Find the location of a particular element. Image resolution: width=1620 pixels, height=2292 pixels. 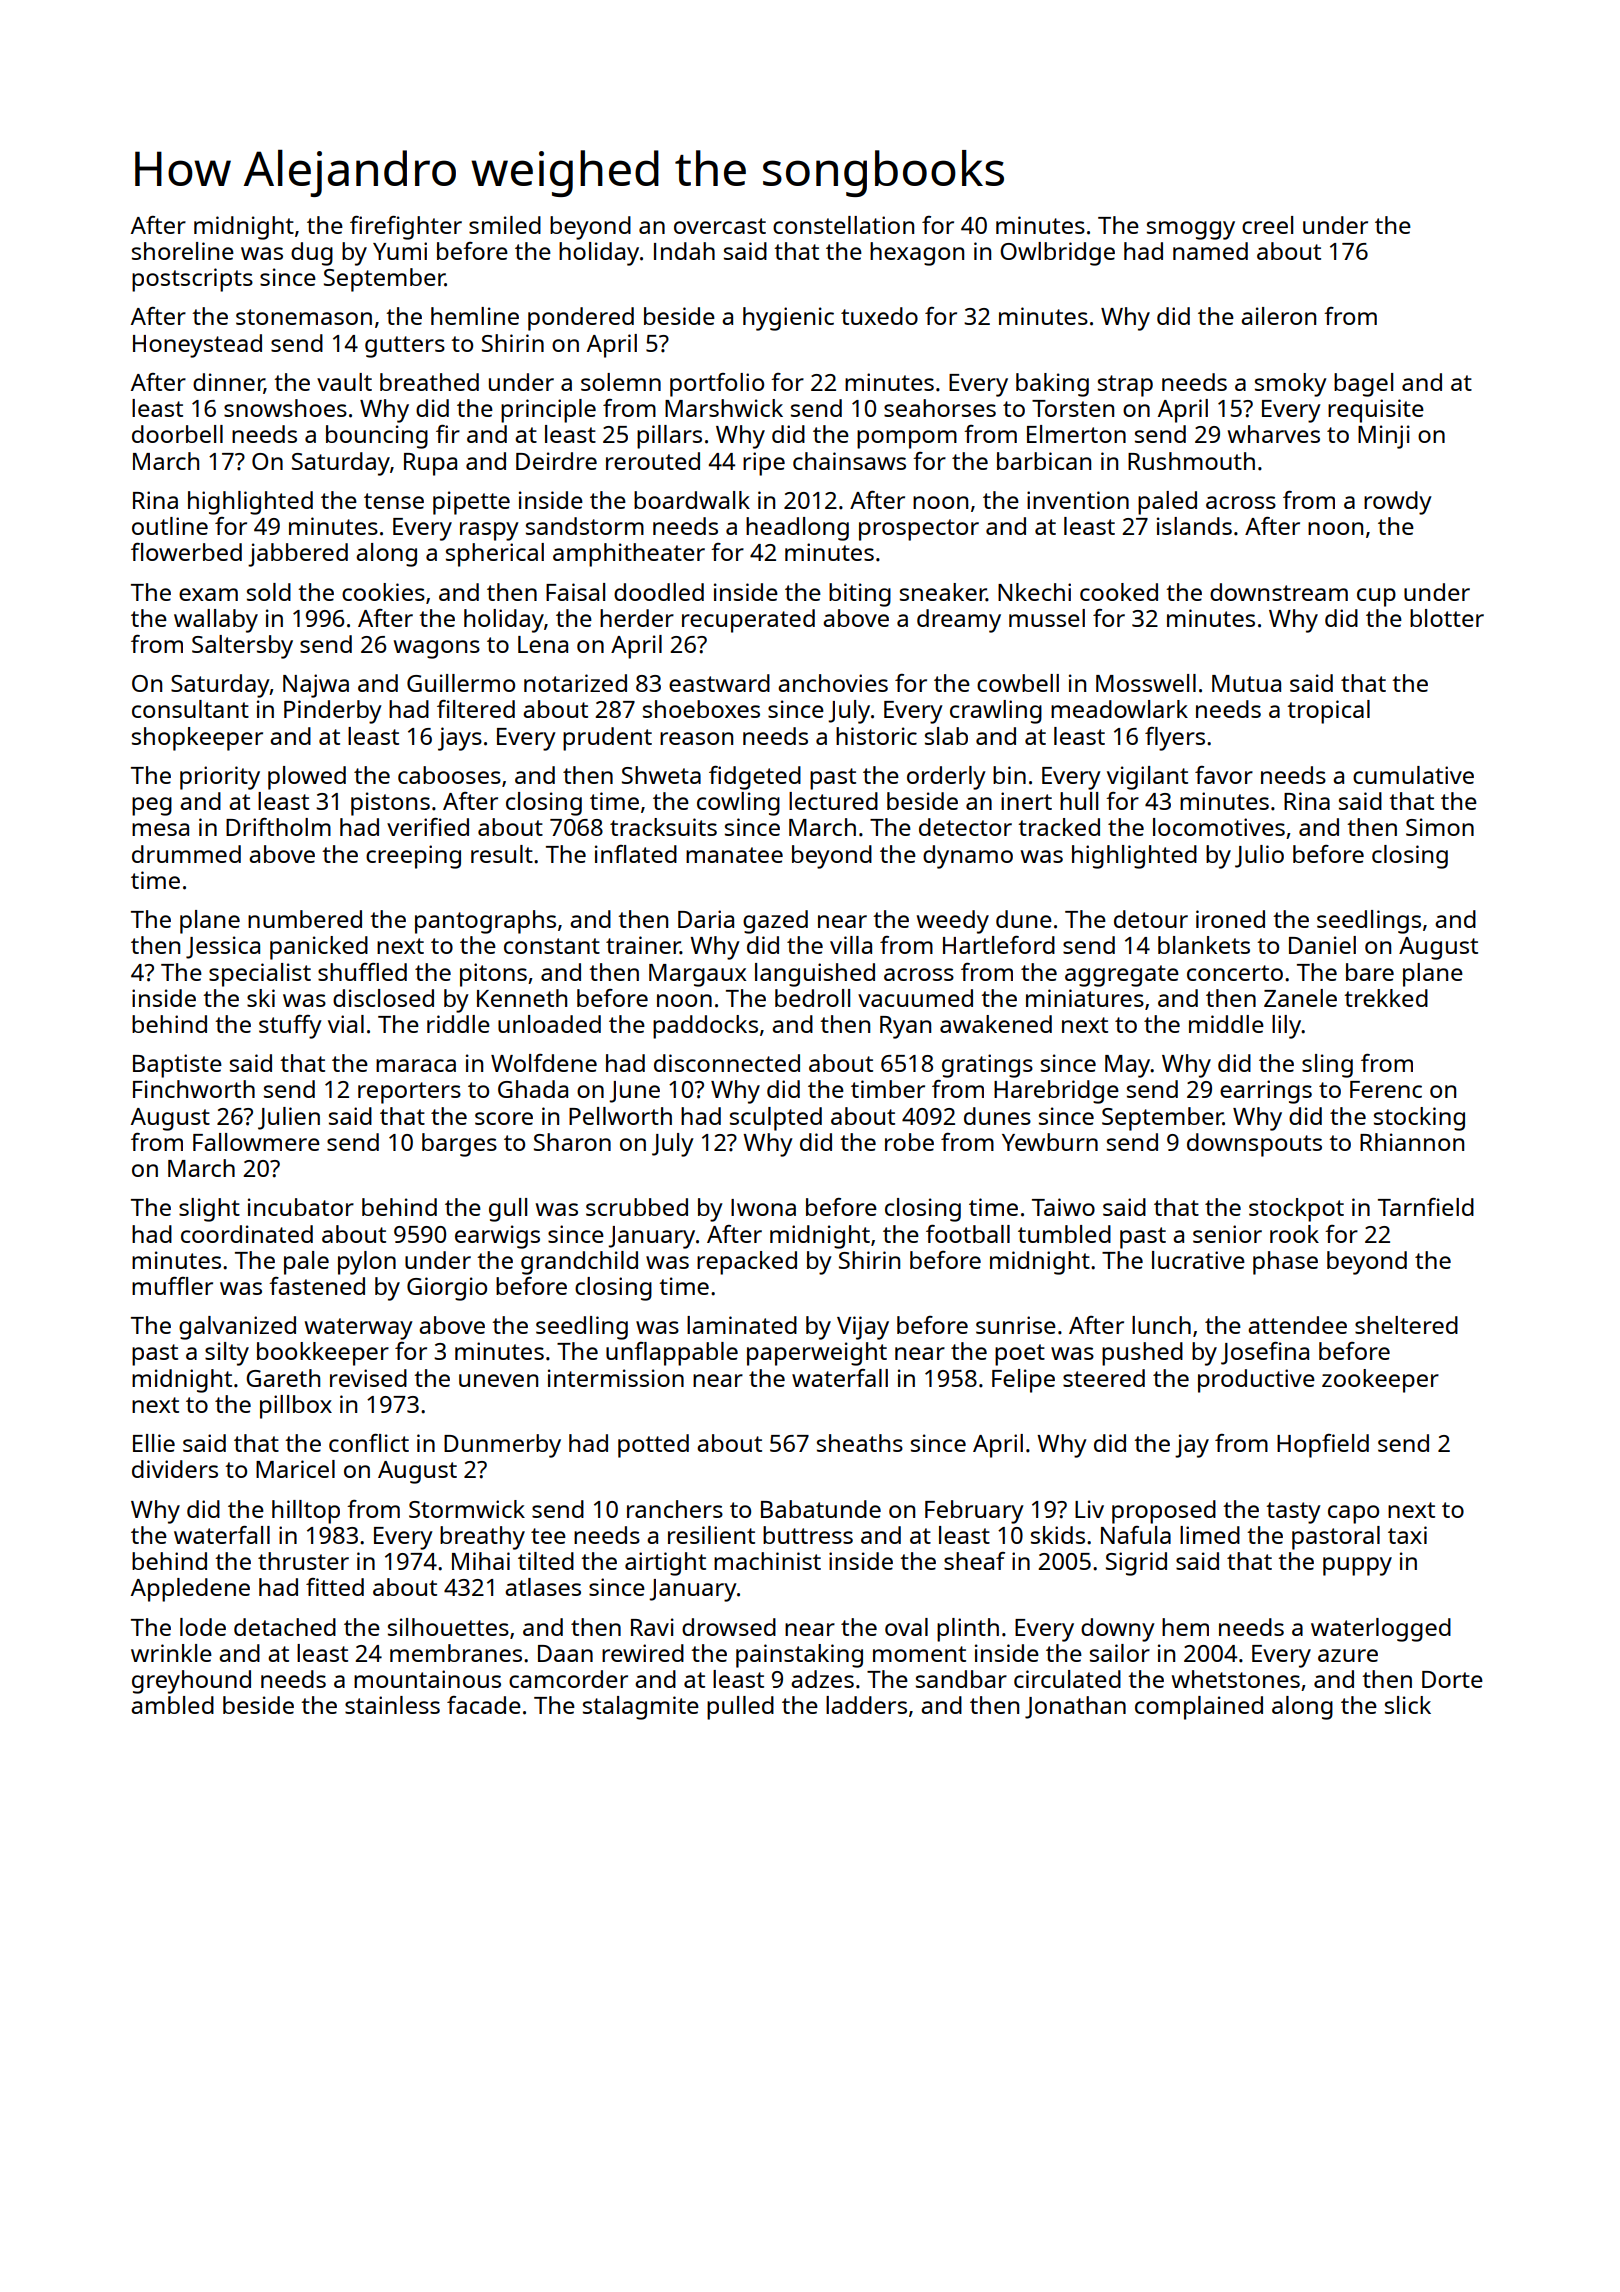

Jonathan is located at coordinates (1075, 1707).
